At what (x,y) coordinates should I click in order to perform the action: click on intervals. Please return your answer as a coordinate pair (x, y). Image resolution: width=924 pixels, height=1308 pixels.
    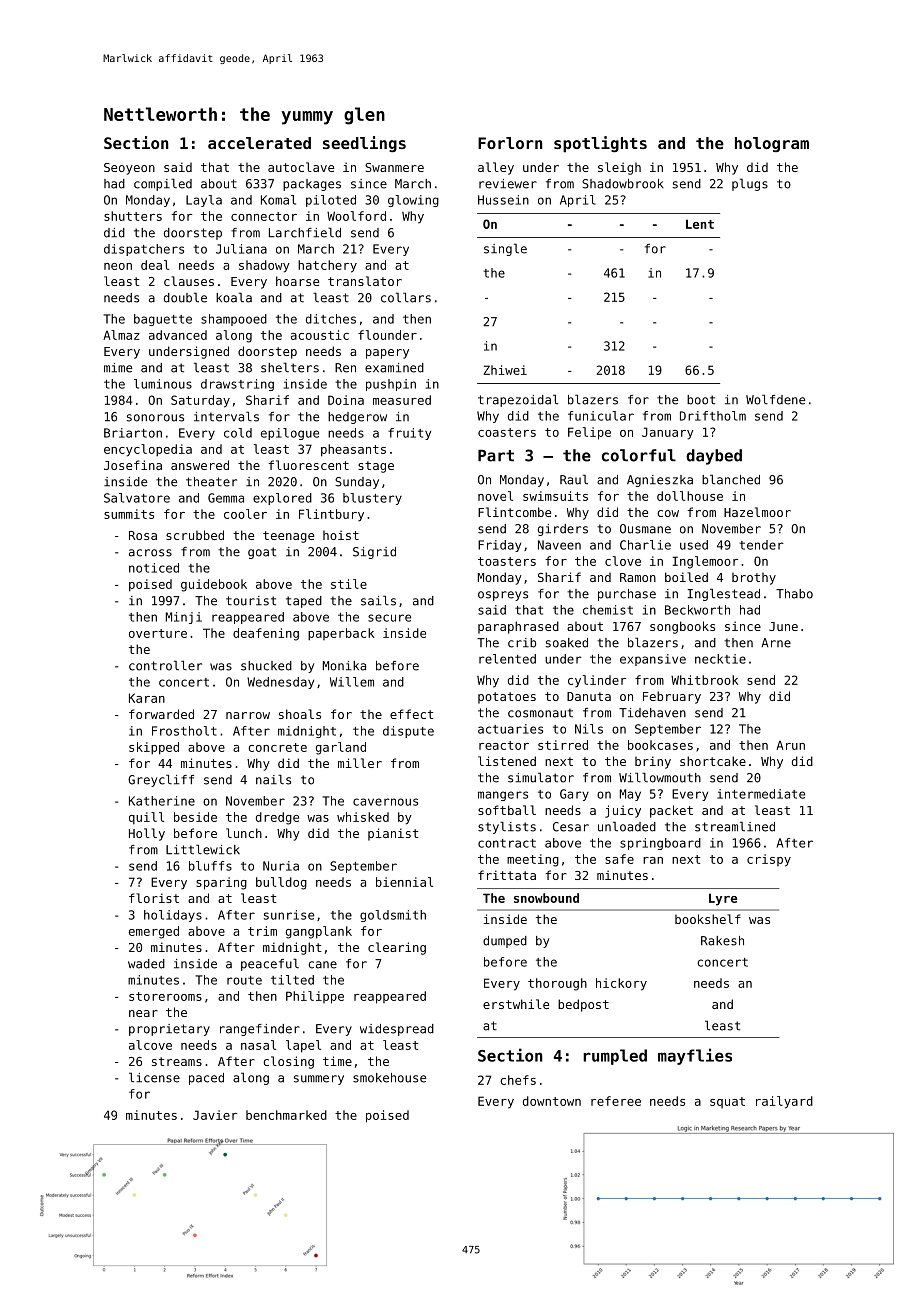
    Looking at the image, I should click on (226, 416).
